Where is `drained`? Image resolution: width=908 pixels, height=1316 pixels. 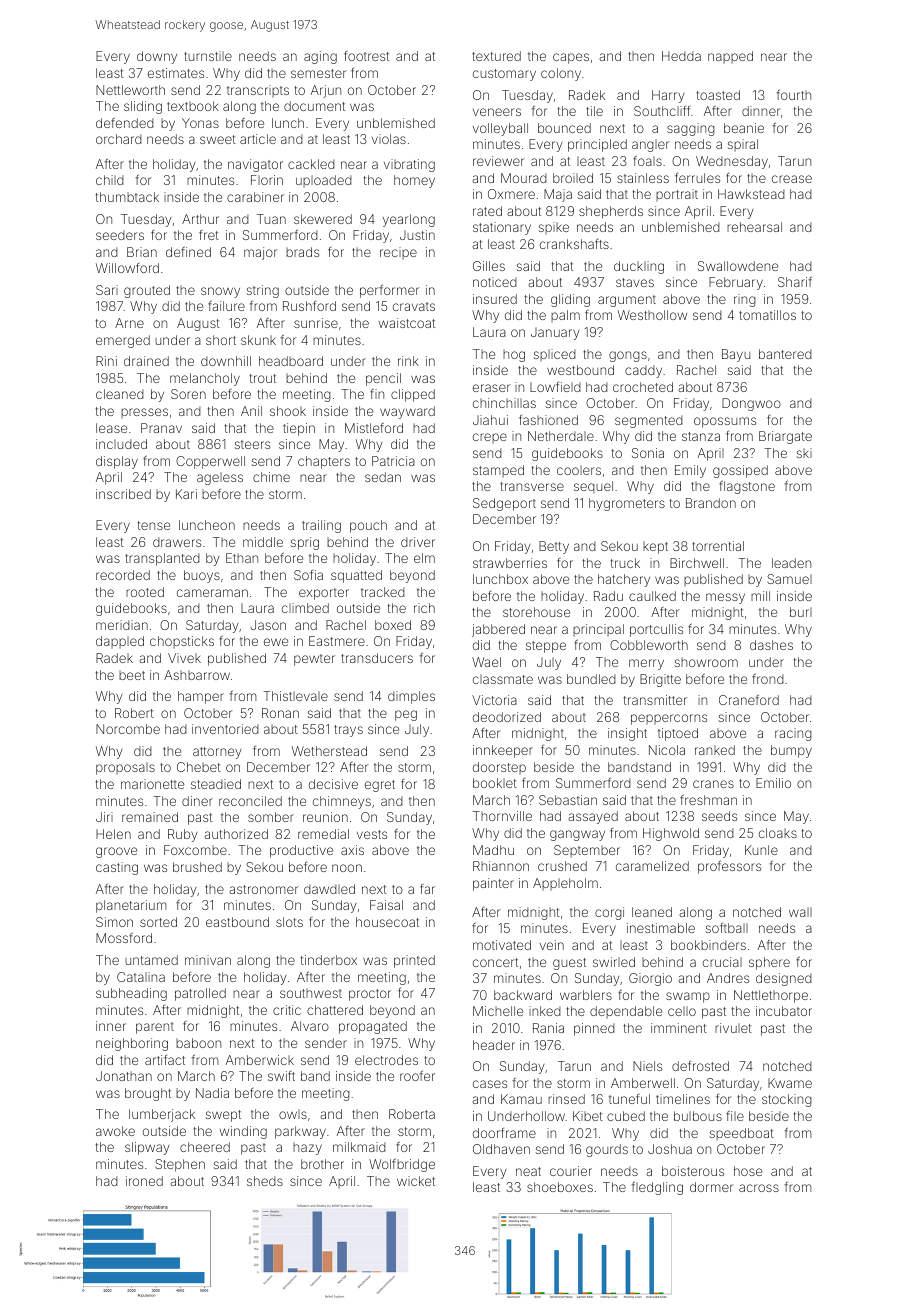
drained is located at coordinates (146, 361).
